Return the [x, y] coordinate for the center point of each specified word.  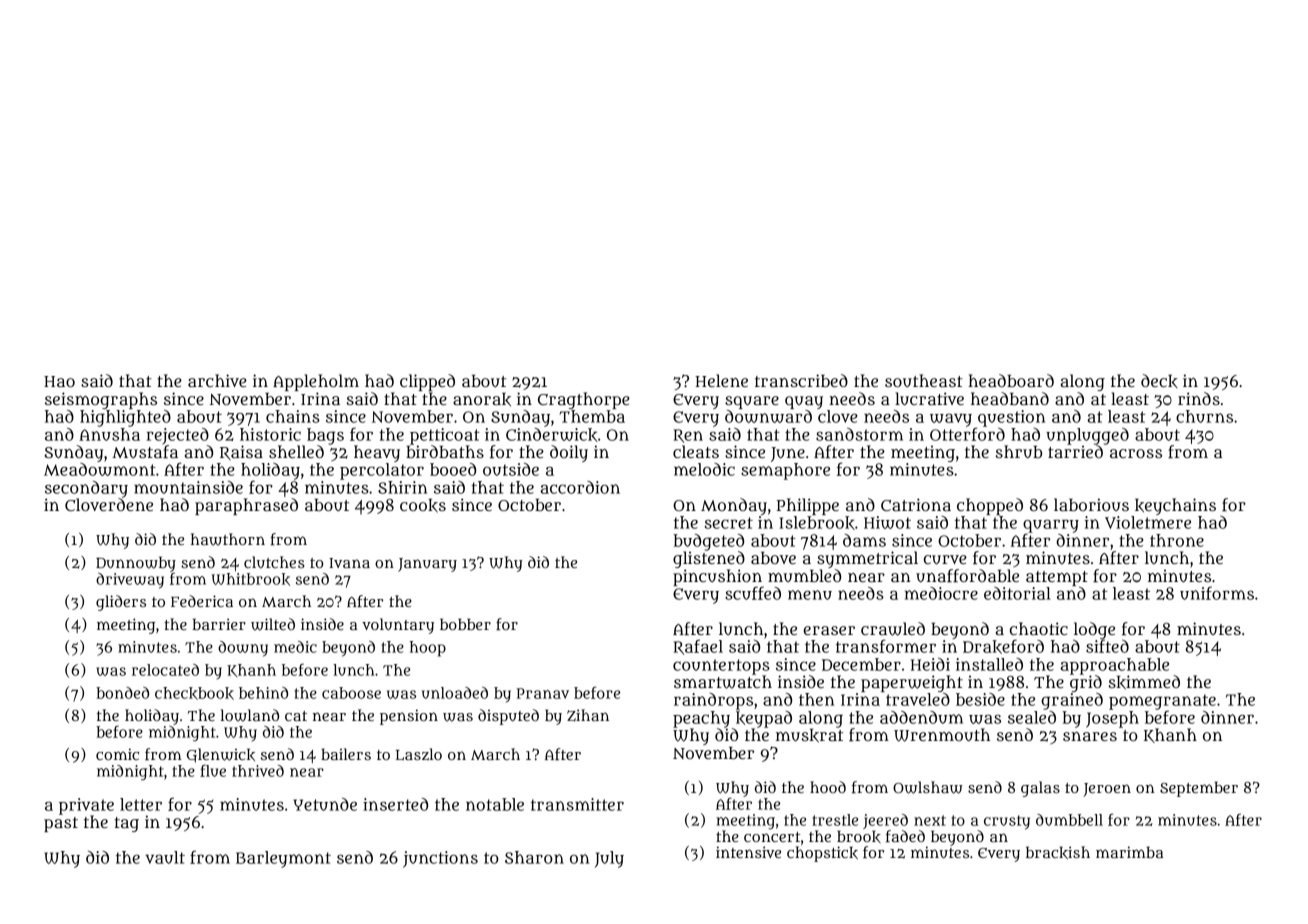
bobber [465, 624]
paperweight [912, 683]
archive [217, 380]
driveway [130, 581]
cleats [696, 451]
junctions [440, 859]
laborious [1091, 504]
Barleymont [283, 859]
